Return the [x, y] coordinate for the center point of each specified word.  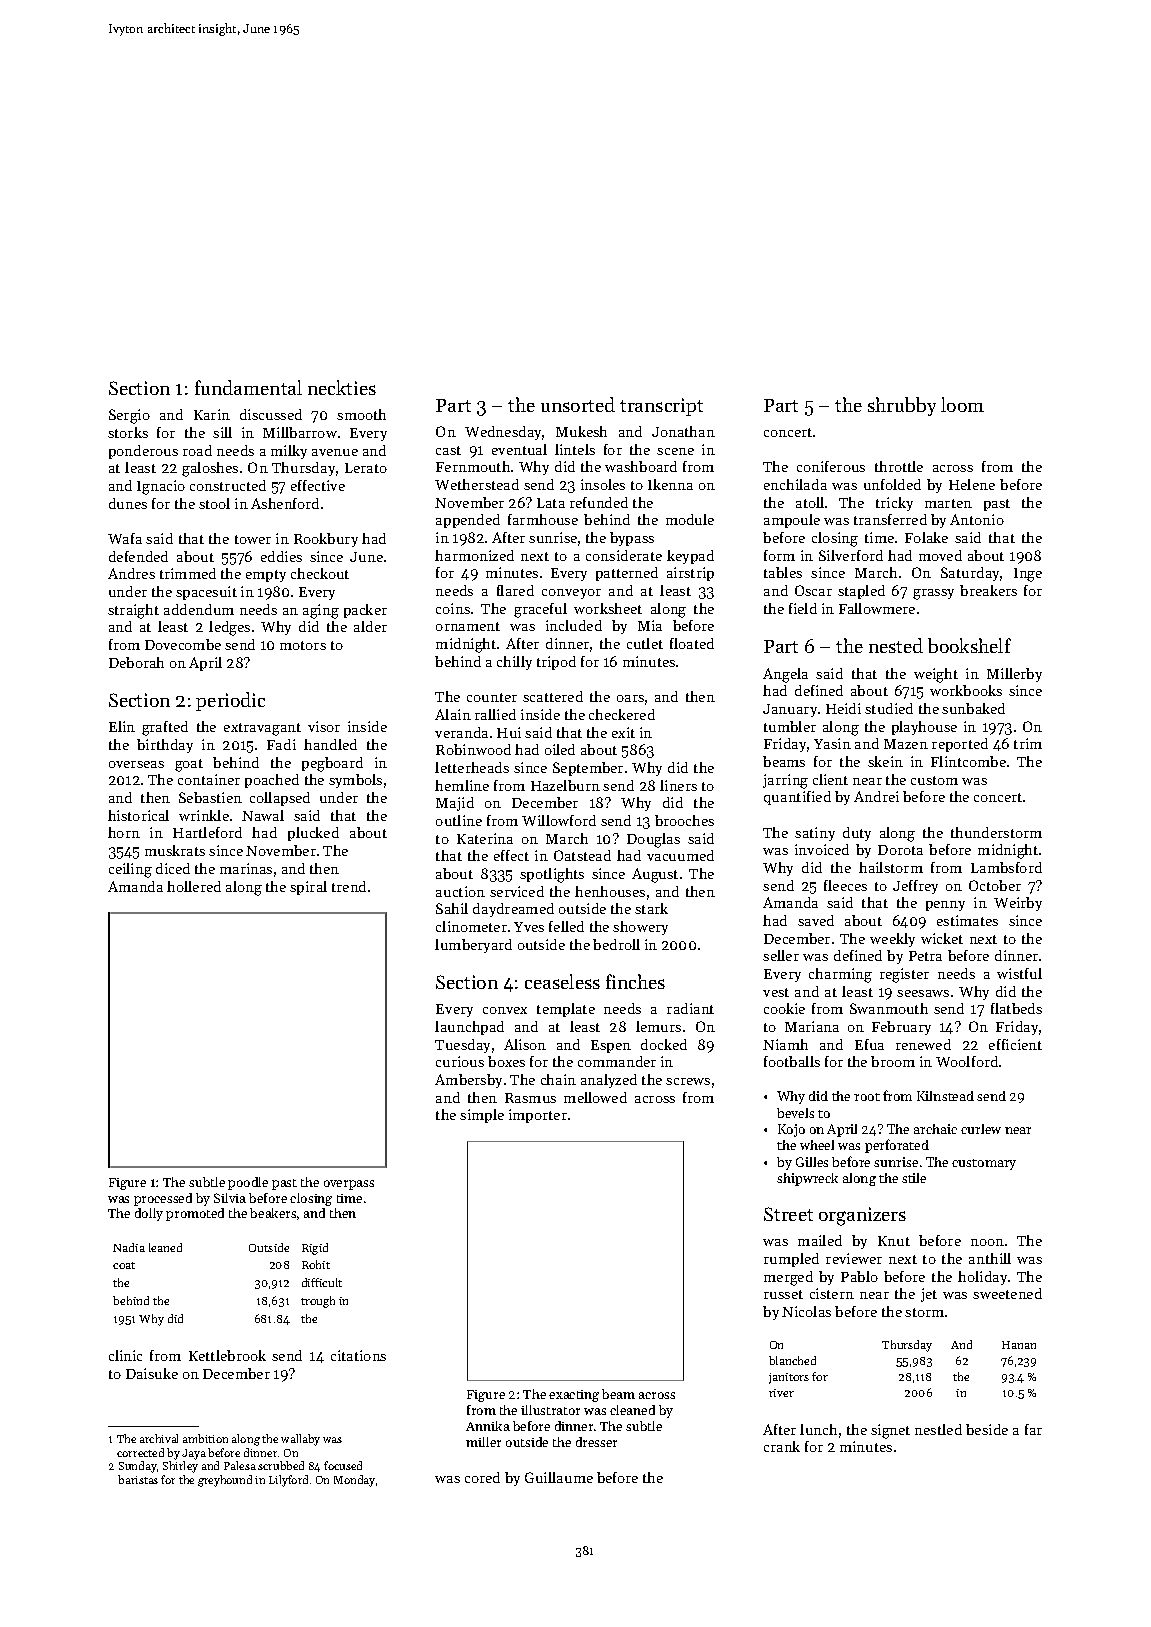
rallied [495, 714]
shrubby [902, 406]
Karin [212, 414]
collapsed [280, 799]
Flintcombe [968, 761]
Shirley [180, 1467]
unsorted [578, 404]
